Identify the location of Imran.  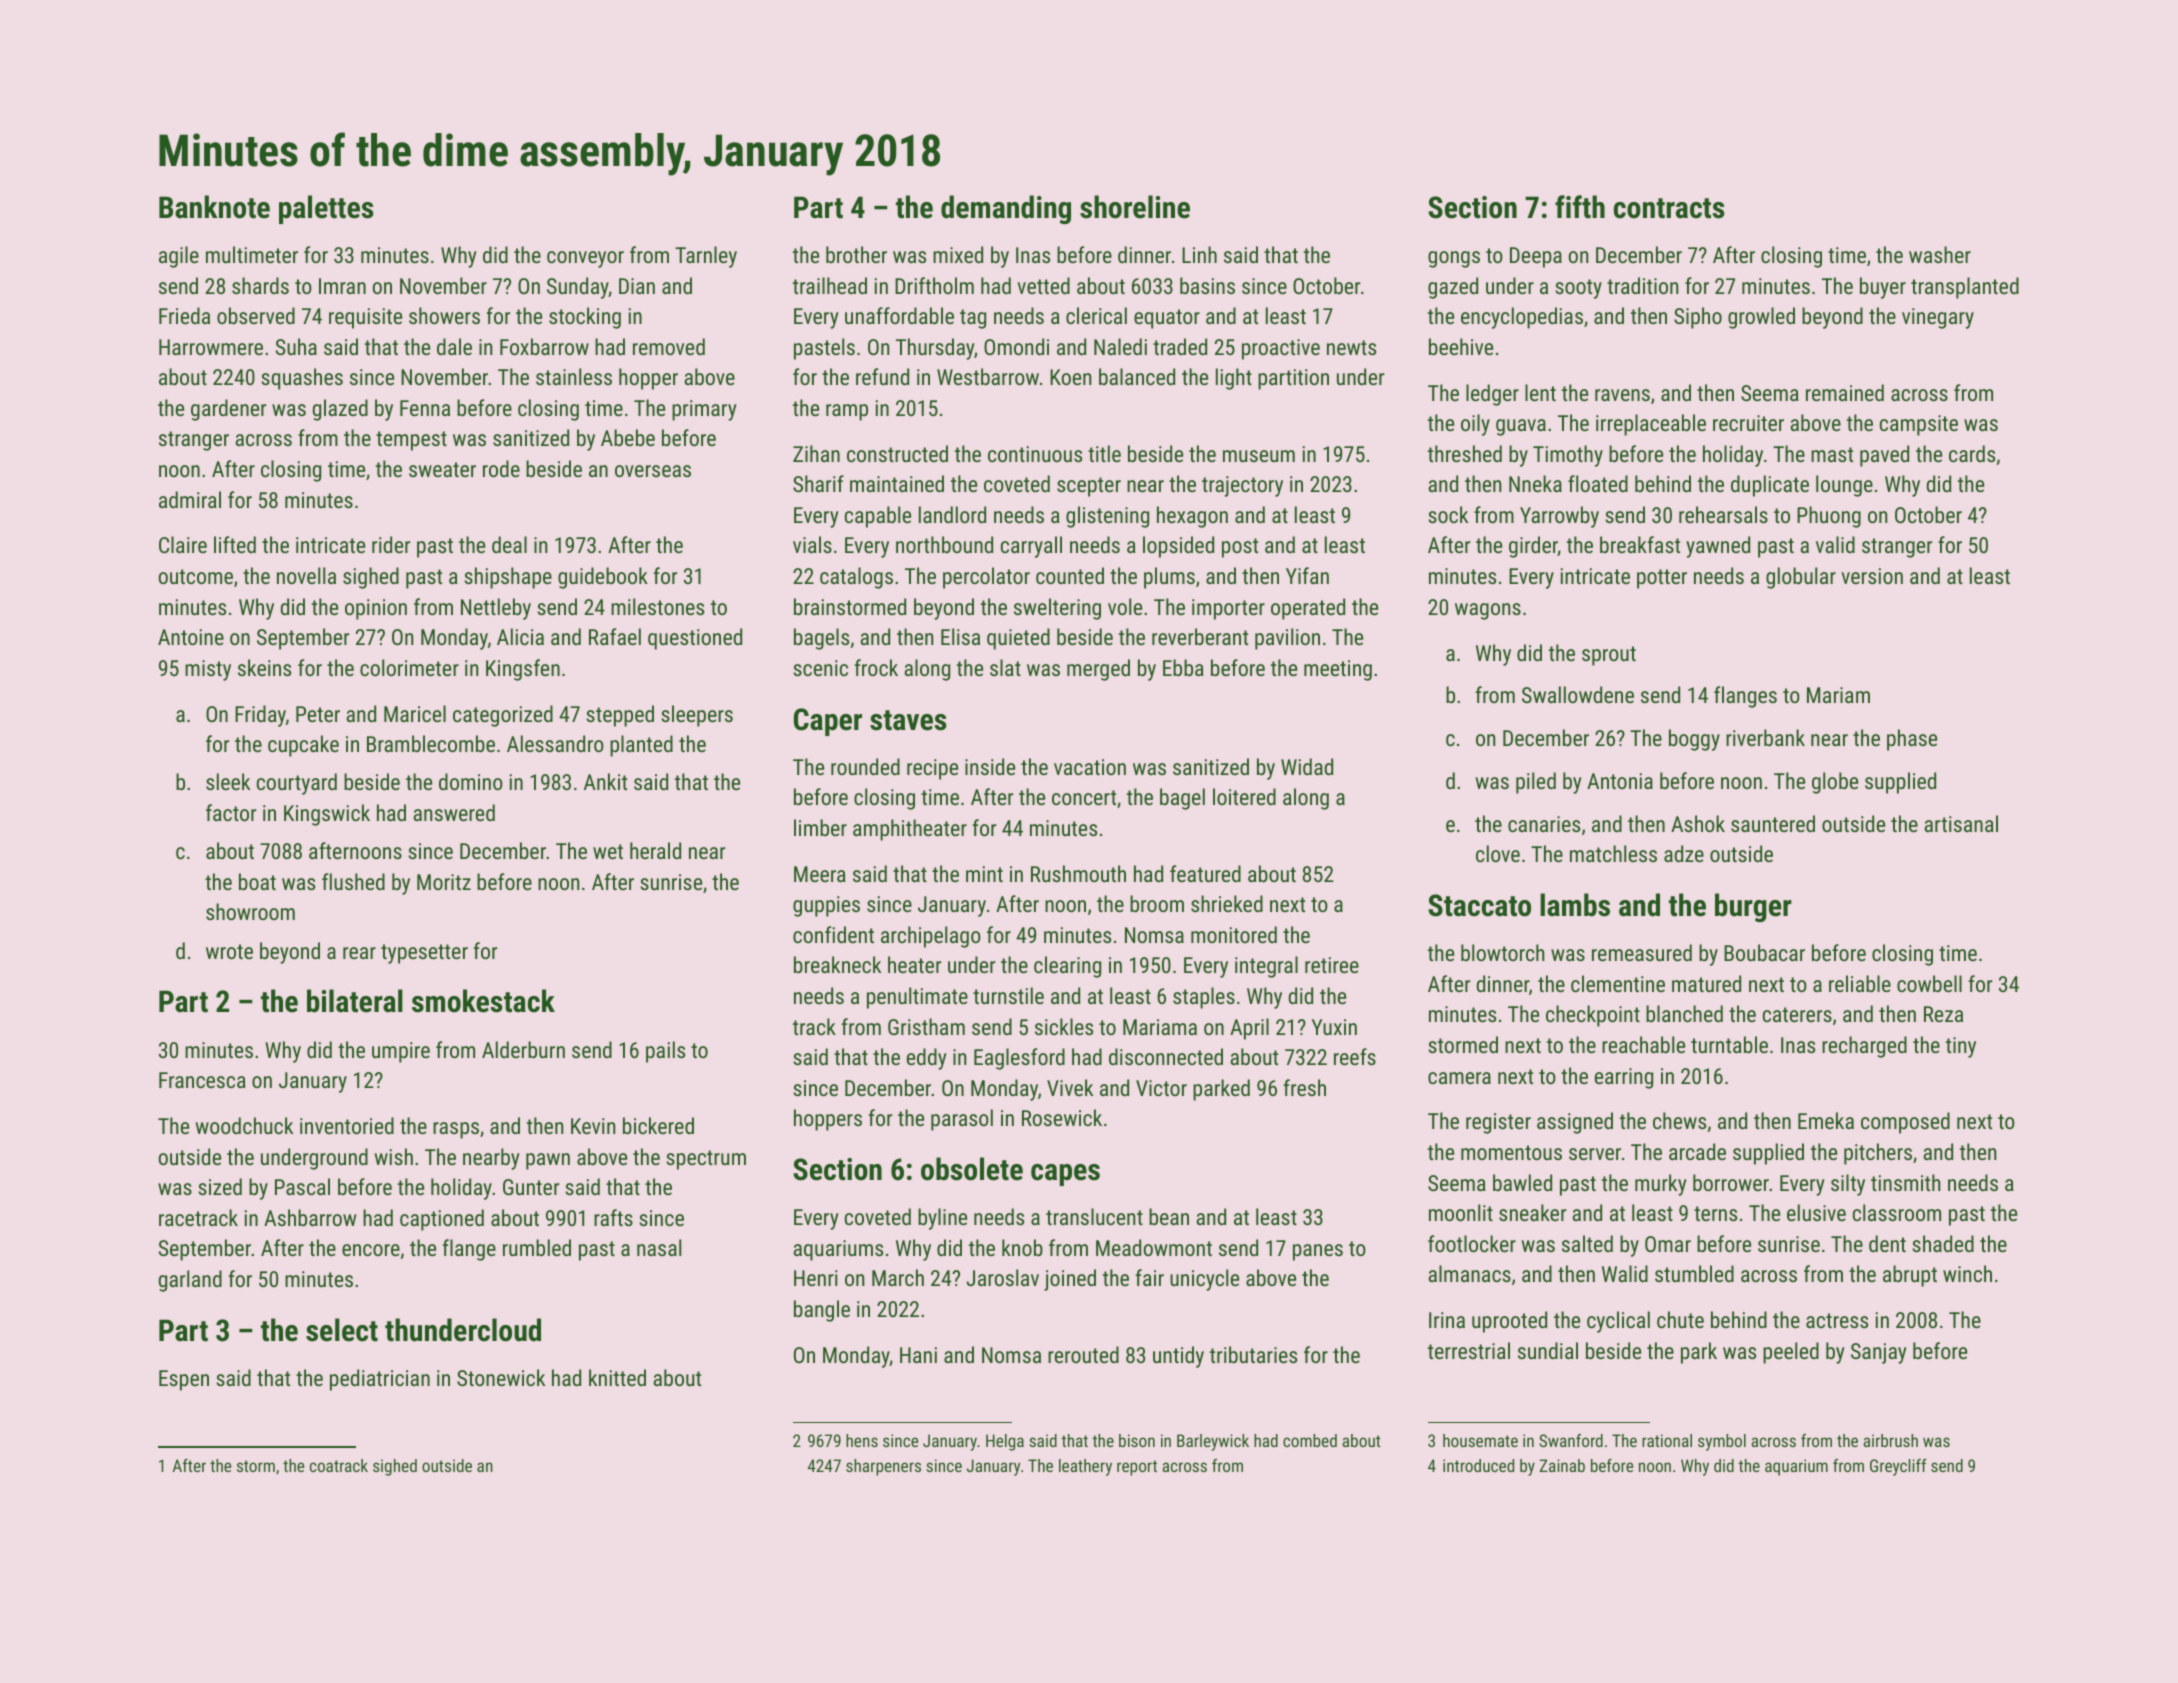
(342, 286).
